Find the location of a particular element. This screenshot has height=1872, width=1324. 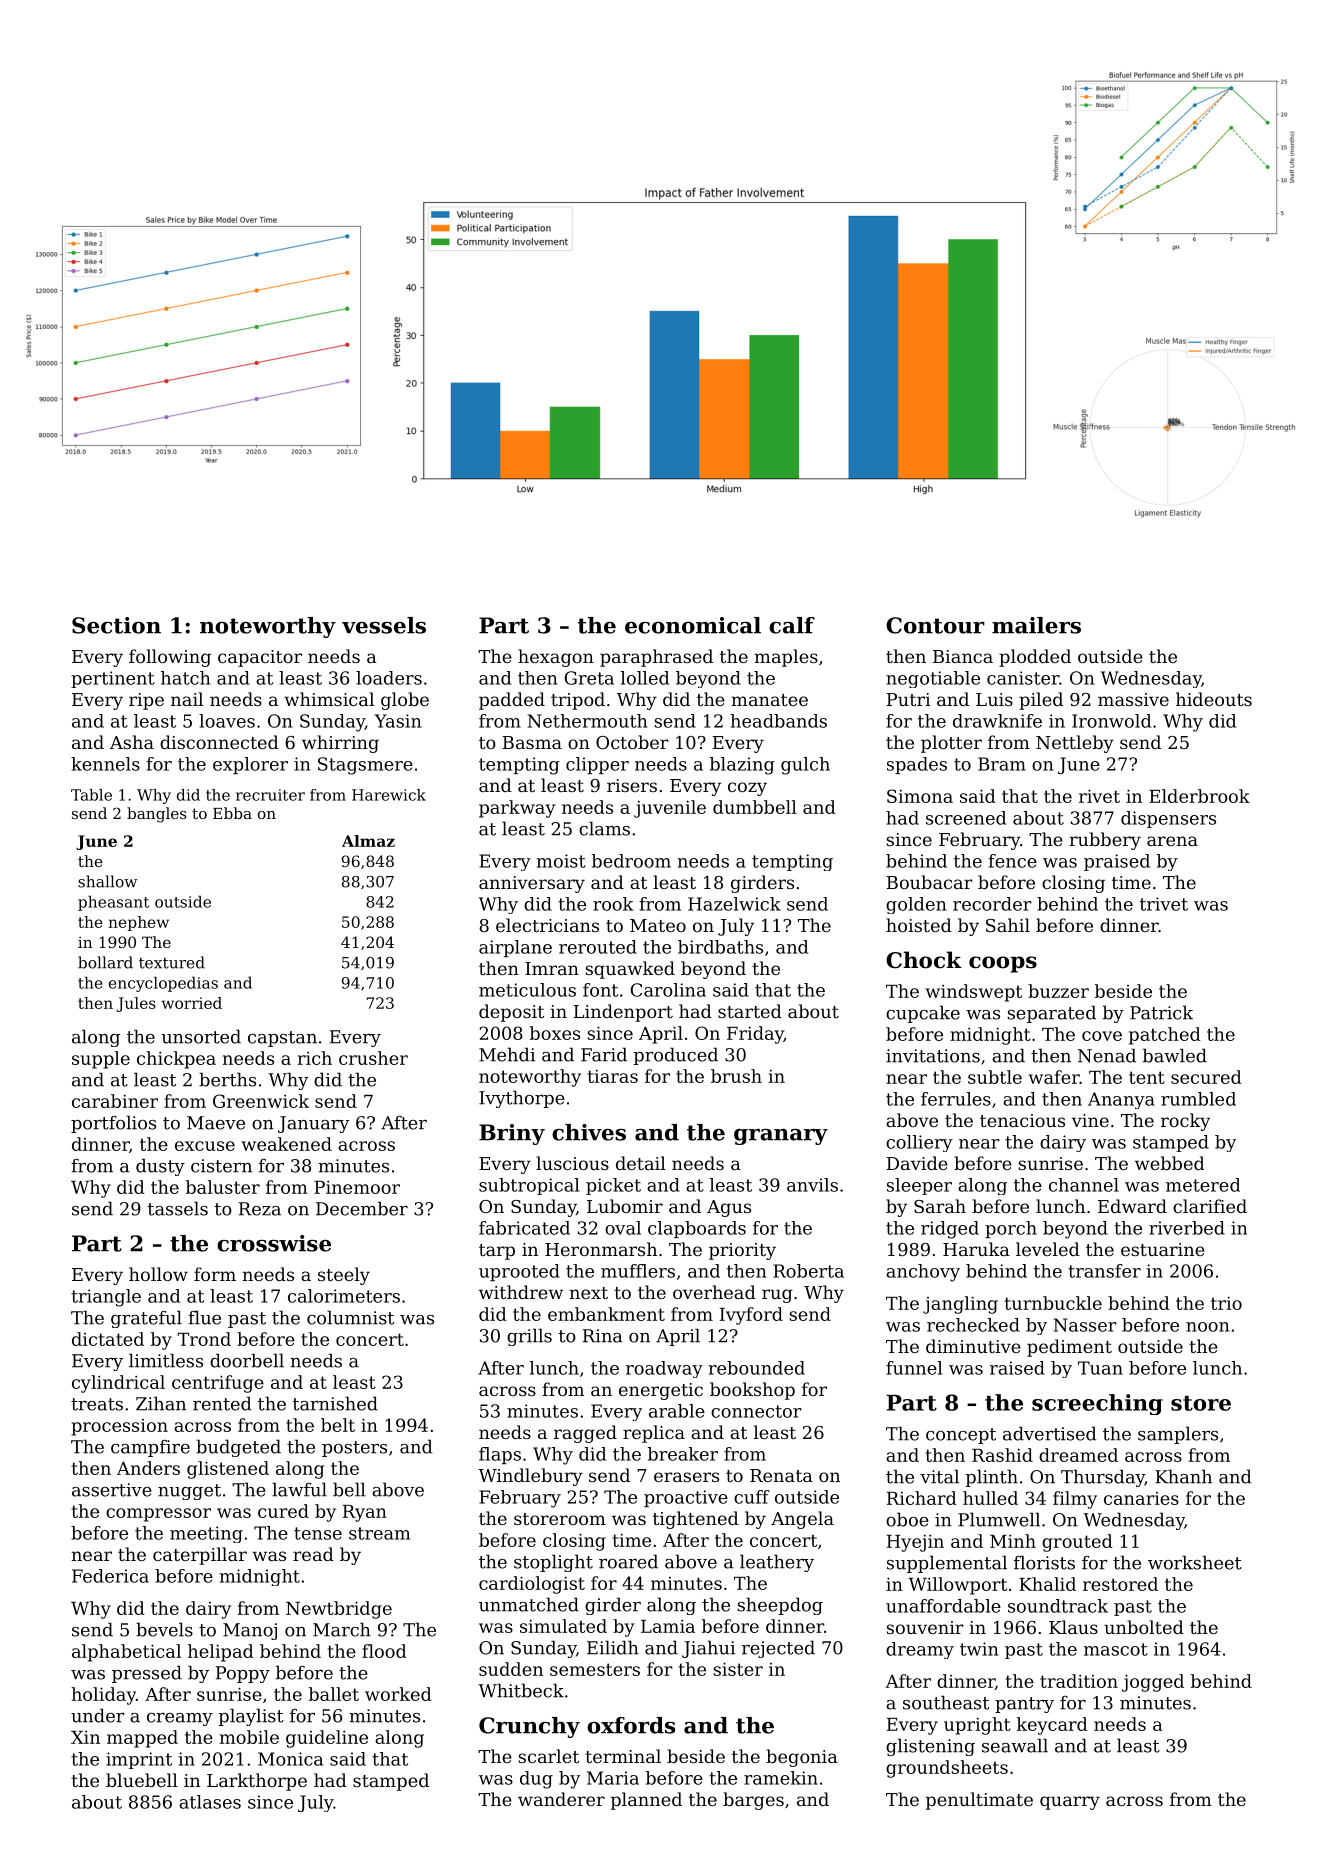

blazing is located at coordinates (742, 766).
